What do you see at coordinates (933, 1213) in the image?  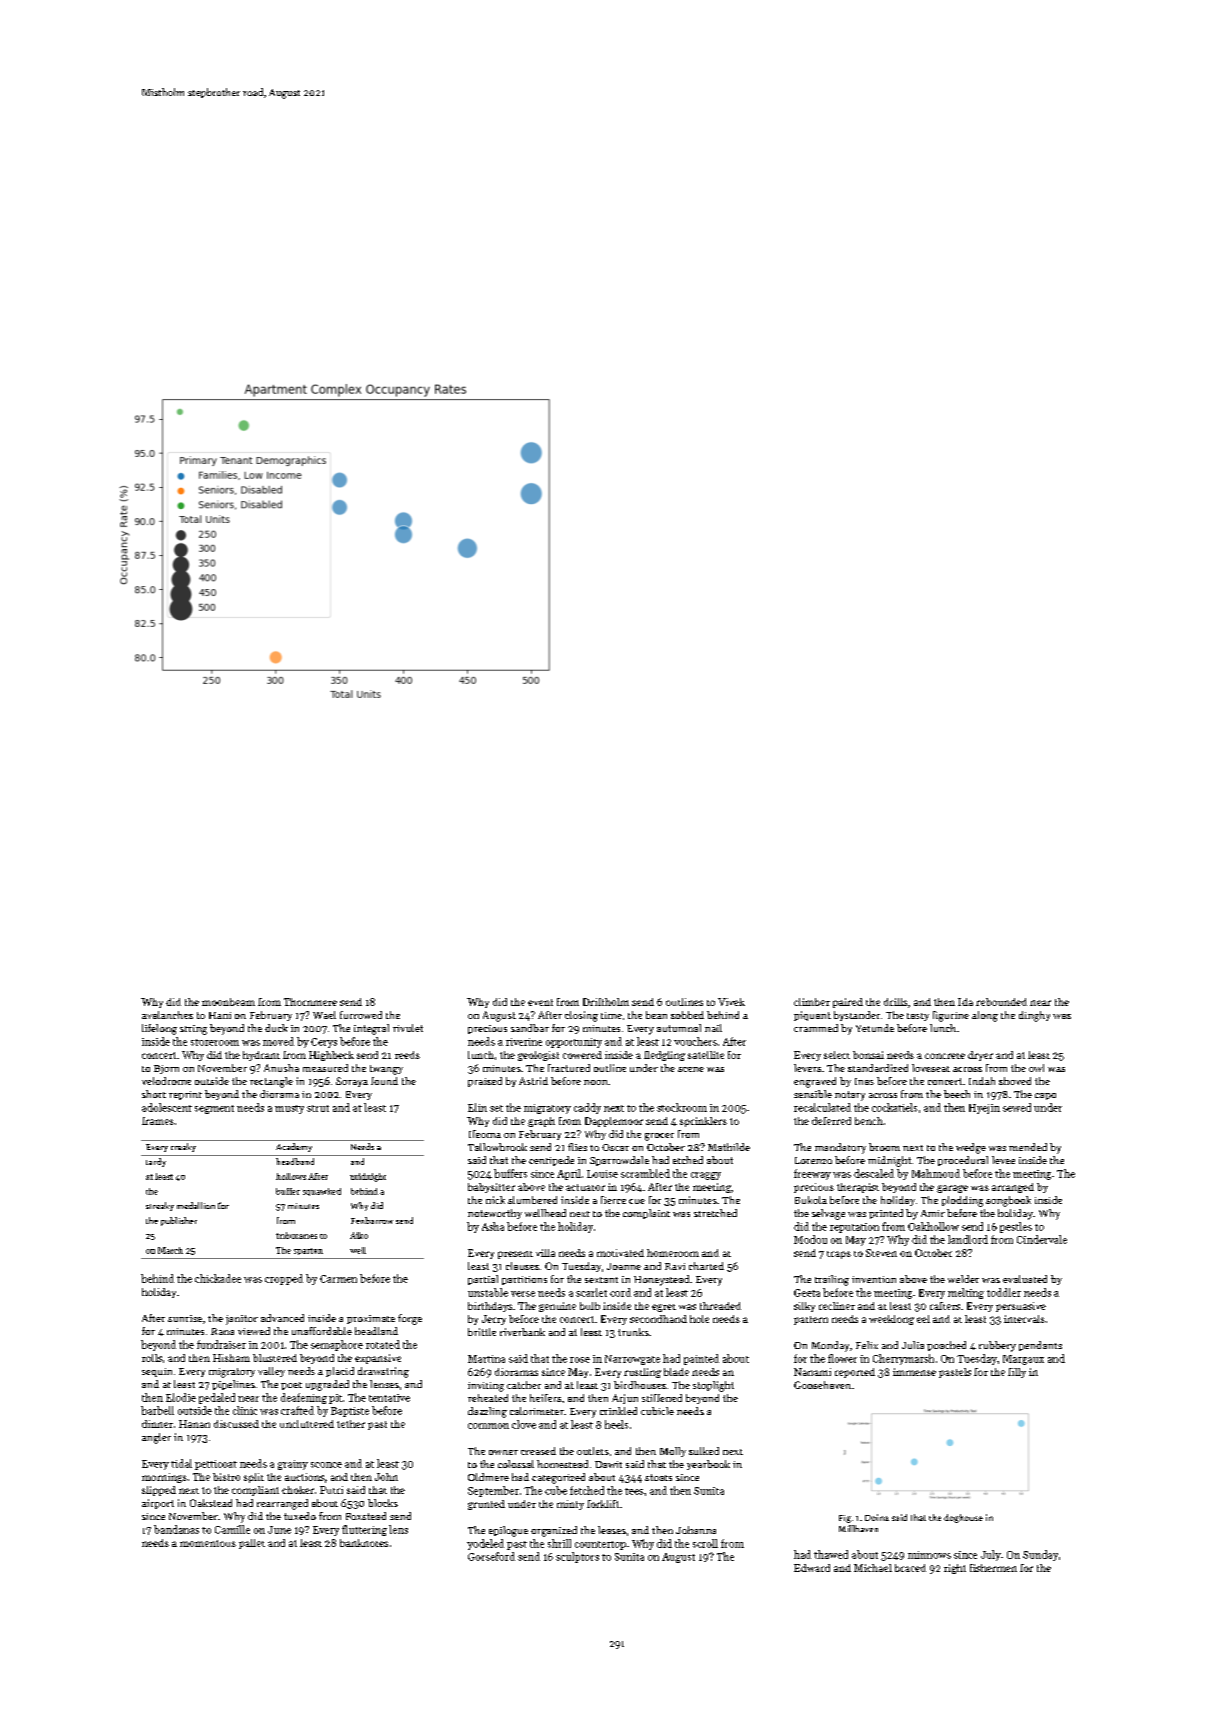 I see `Amir` at bounding box center [933, 1213].
